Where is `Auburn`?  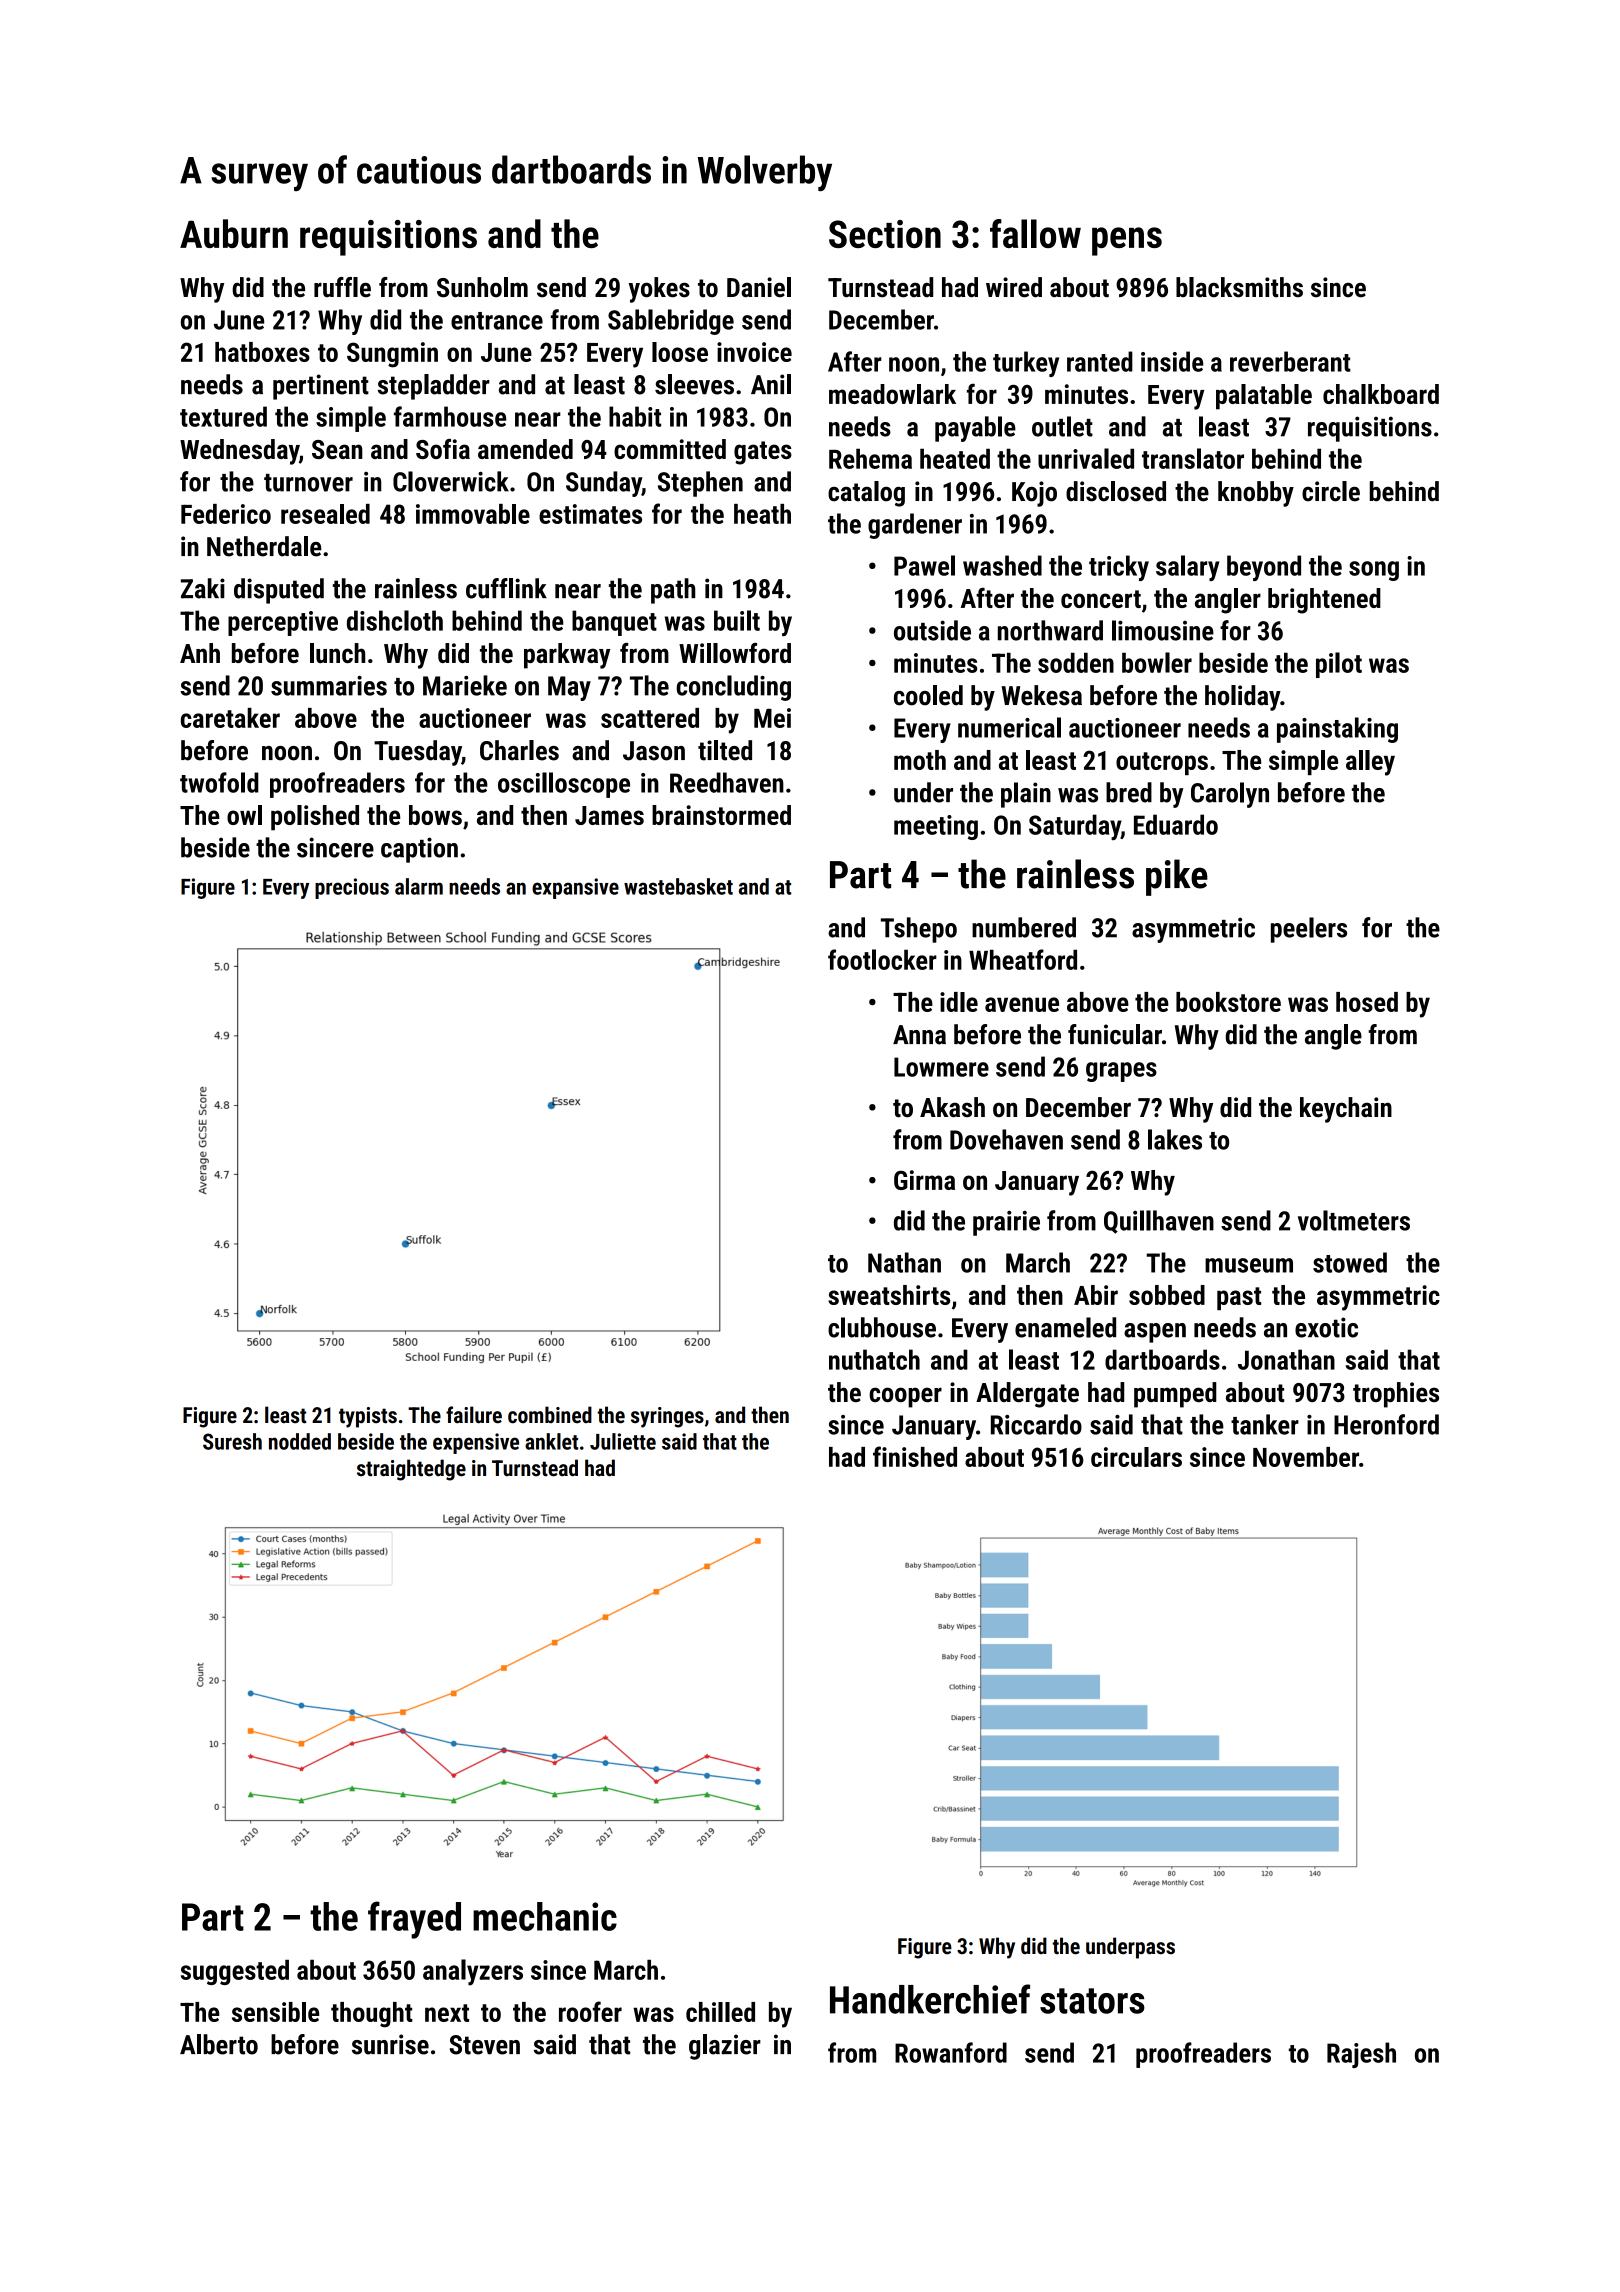
Auburn is located at coordinates (234, 233).
